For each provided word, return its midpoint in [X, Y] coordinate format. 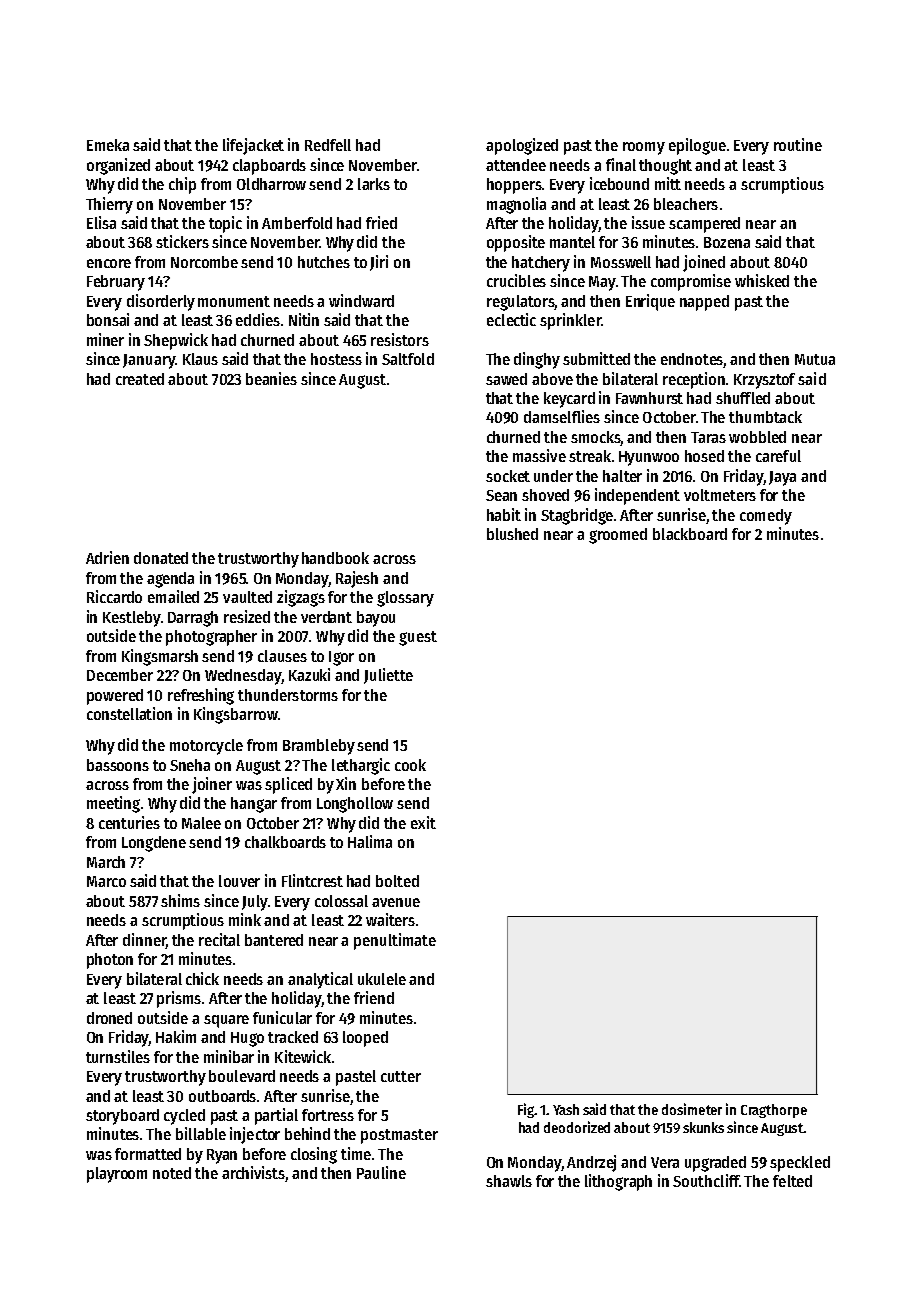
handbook [335, 558]
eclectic [511, 319]
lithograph [618, 1182]
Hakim [176, 1036]
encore [109, 263]
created [140, 379]
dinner [144, 941]
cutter [401, 1076]
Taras [708, 437]
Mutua [815, 359]
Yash [566, 1109]
